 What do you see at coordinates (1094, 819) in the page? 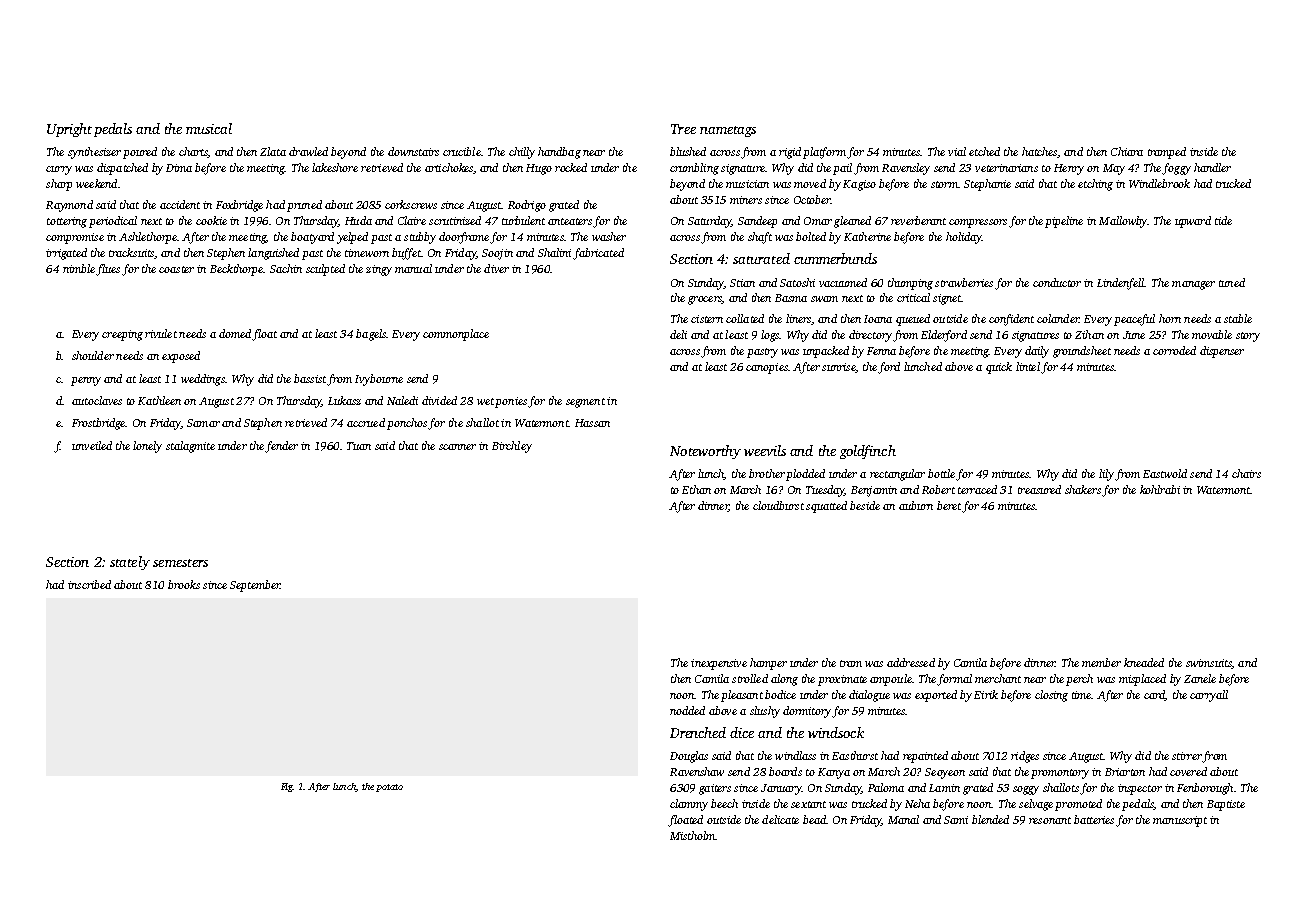
I see `batteries` at bounding box center [1094, 819].
